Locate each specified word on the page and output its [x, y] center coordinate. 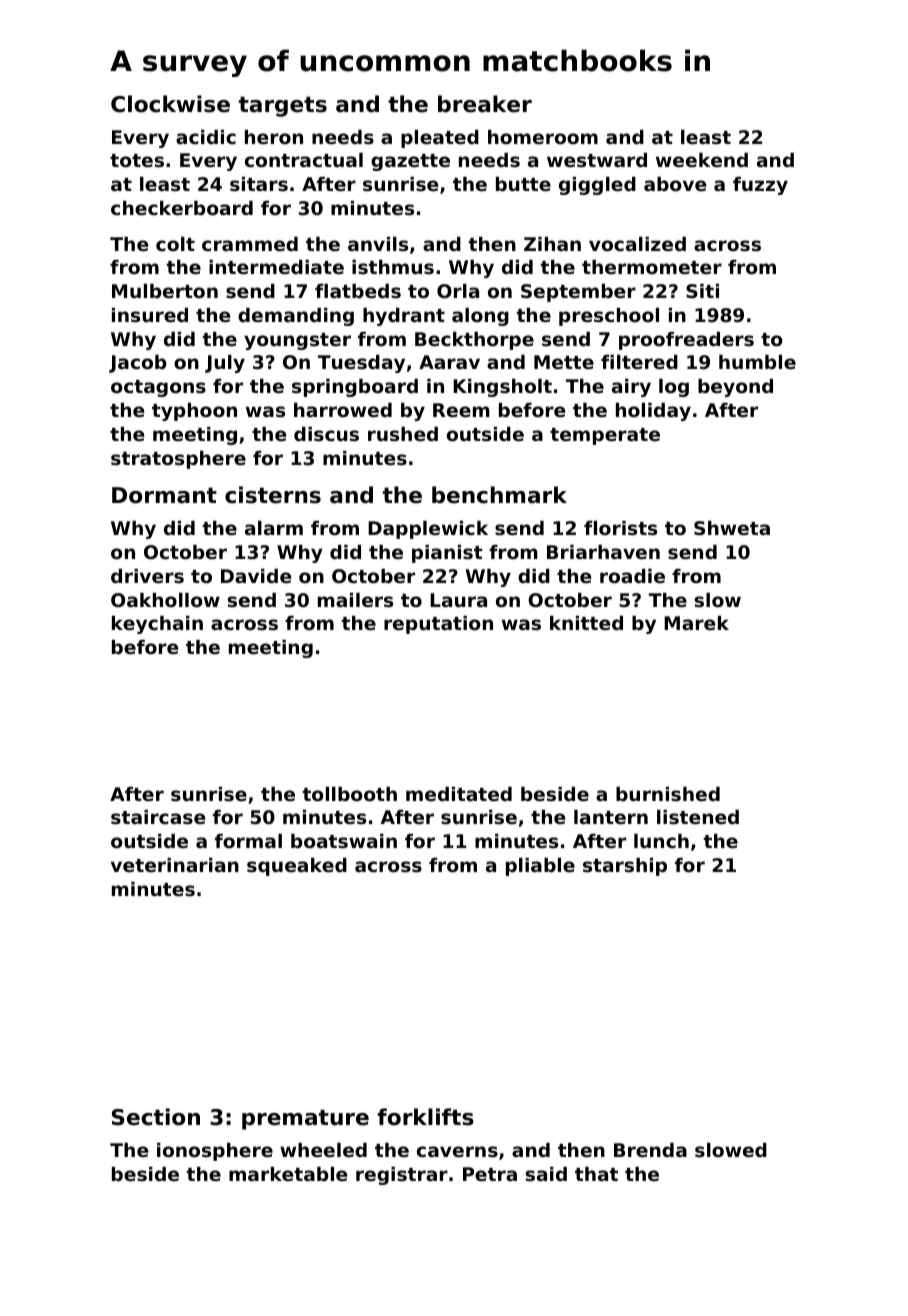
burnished [668, 794]
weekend [702, 160]
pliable [540, 867]
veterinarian [175, 865]
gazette [410, 162]
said [546, 1174]
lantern [611, 817]
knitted [586, 623]
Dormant [164, 495]
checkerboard [182, 208]
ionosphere [215, 1152]
